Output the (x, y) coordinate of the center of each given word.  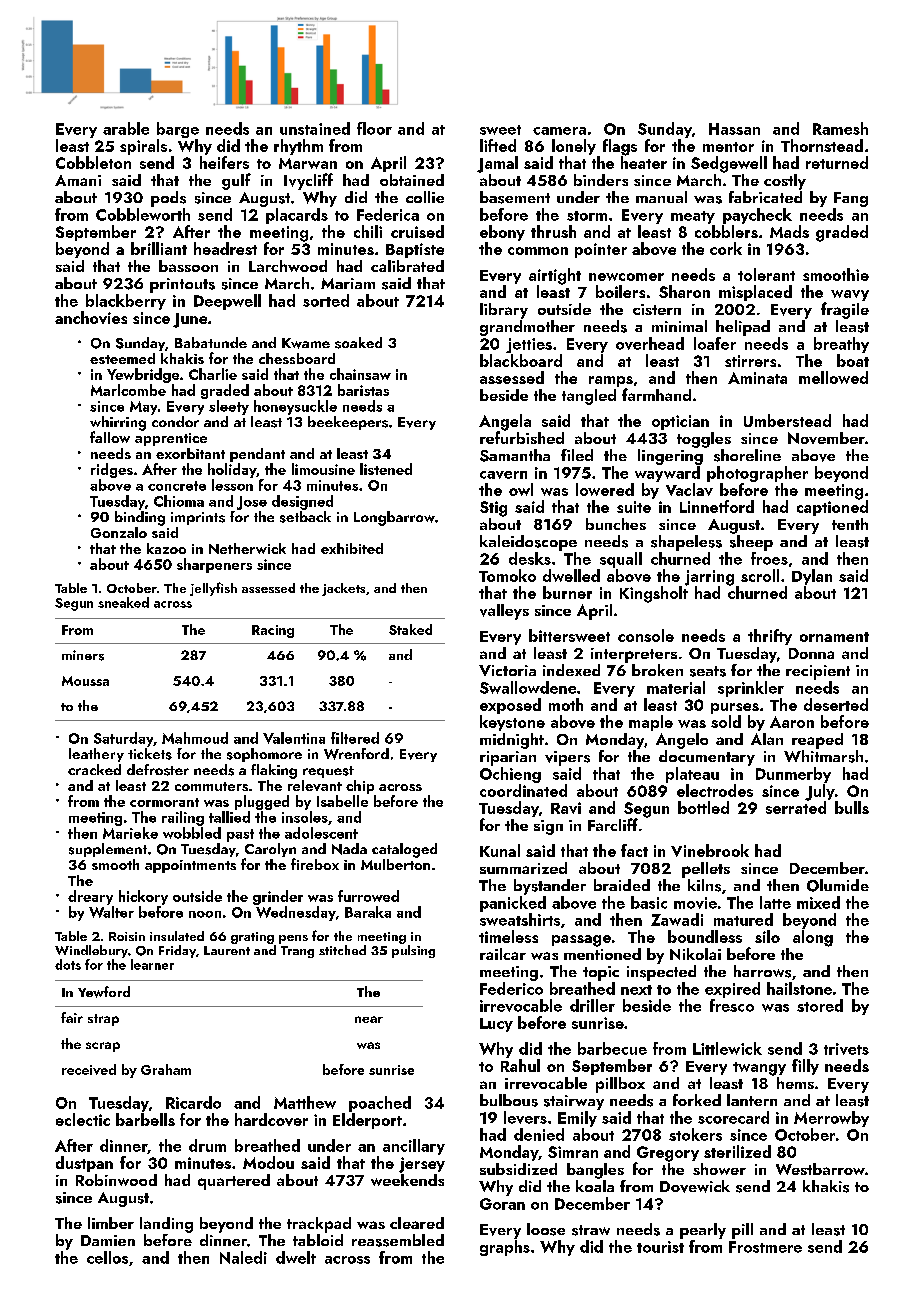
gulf (236, 181)
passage (581, 941)
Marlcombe (128, 390)
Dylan (812, 577)
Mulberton (395, 864)
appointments (190, 866)
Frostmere (765, 1247)
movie (695, 903)
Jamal (497, 164)
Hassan (734, 129)
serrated (796, 807)
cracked (94, 769)
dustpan (84, 1164)
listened (386, 469)
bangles (595, 1171)
